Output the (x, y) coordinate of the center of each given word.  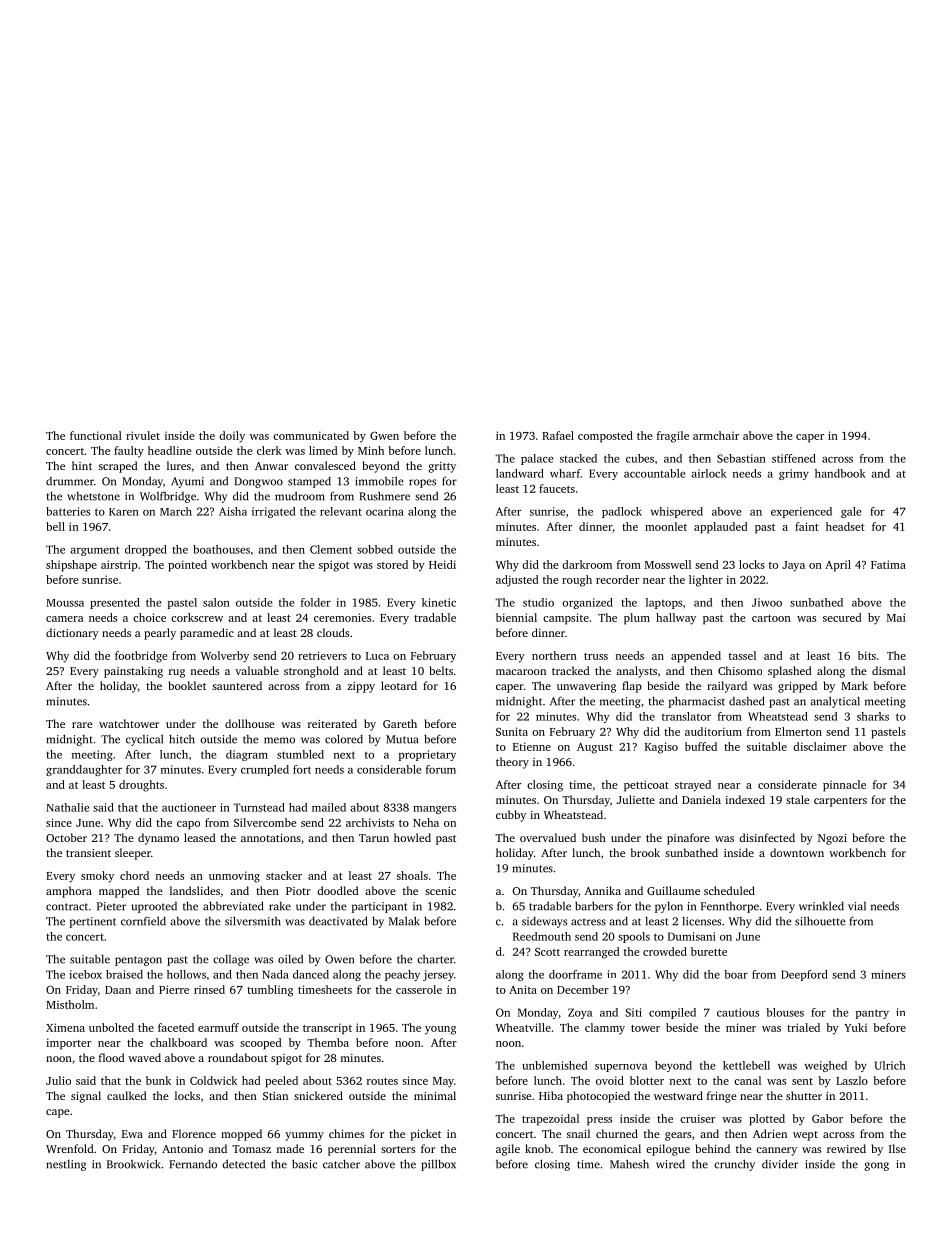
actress (588, 922)
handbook (840, 473)
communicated (311, 435)
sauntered (237, 685)
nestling (66, 1165)
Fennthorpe (730, 907)
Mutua (402, 739)
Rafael (558, 435)
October (66, 837)
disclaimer (820, 746)
